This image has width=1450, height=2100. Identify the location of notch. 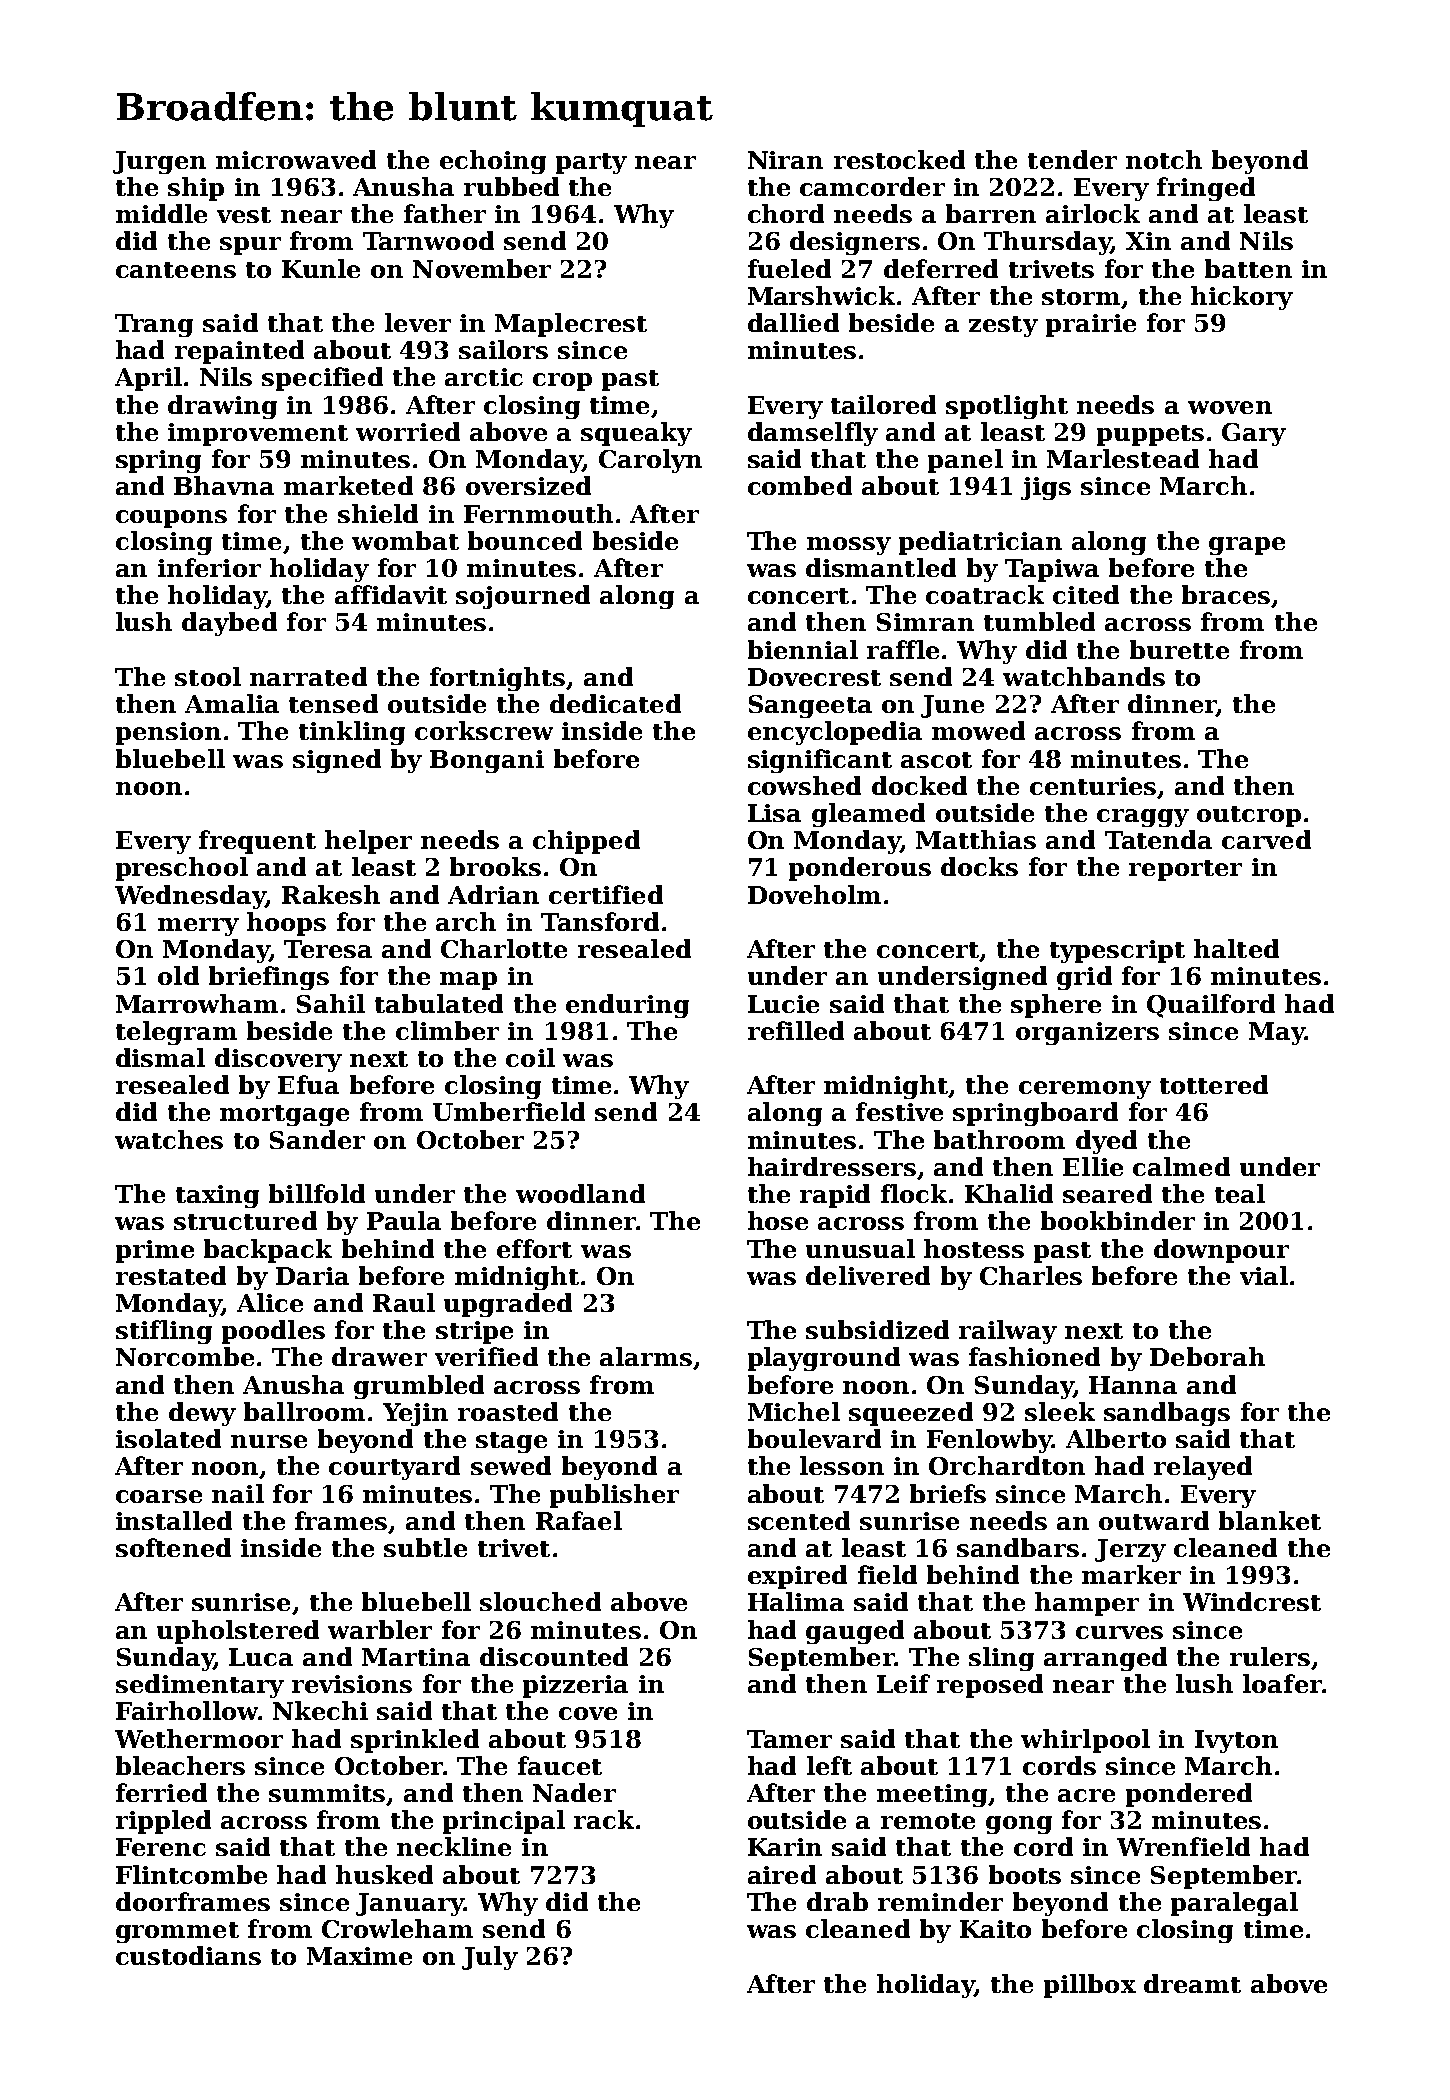
(1164, 159).
